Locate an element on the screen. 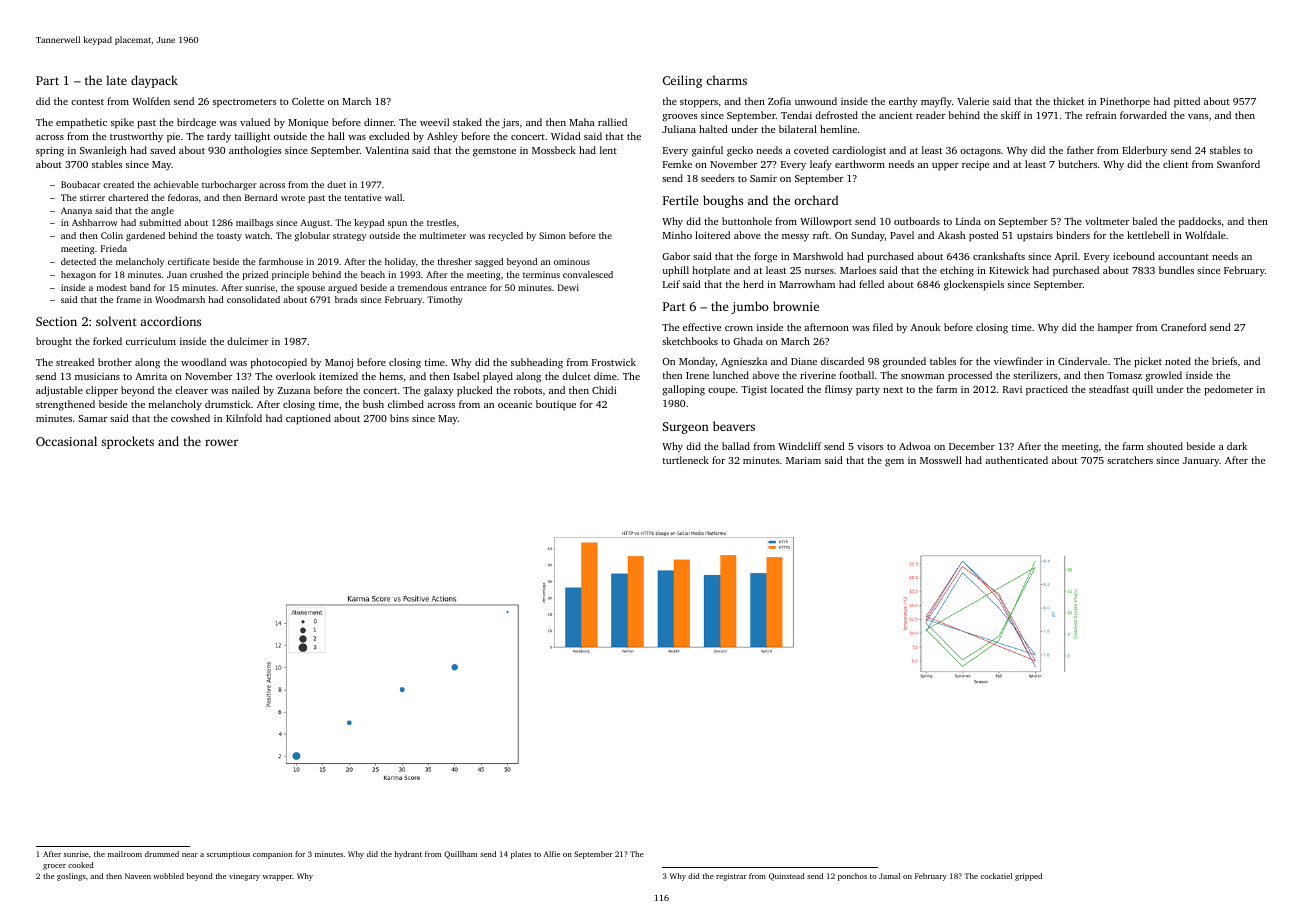  rower is located at coordinates (221, 442).
